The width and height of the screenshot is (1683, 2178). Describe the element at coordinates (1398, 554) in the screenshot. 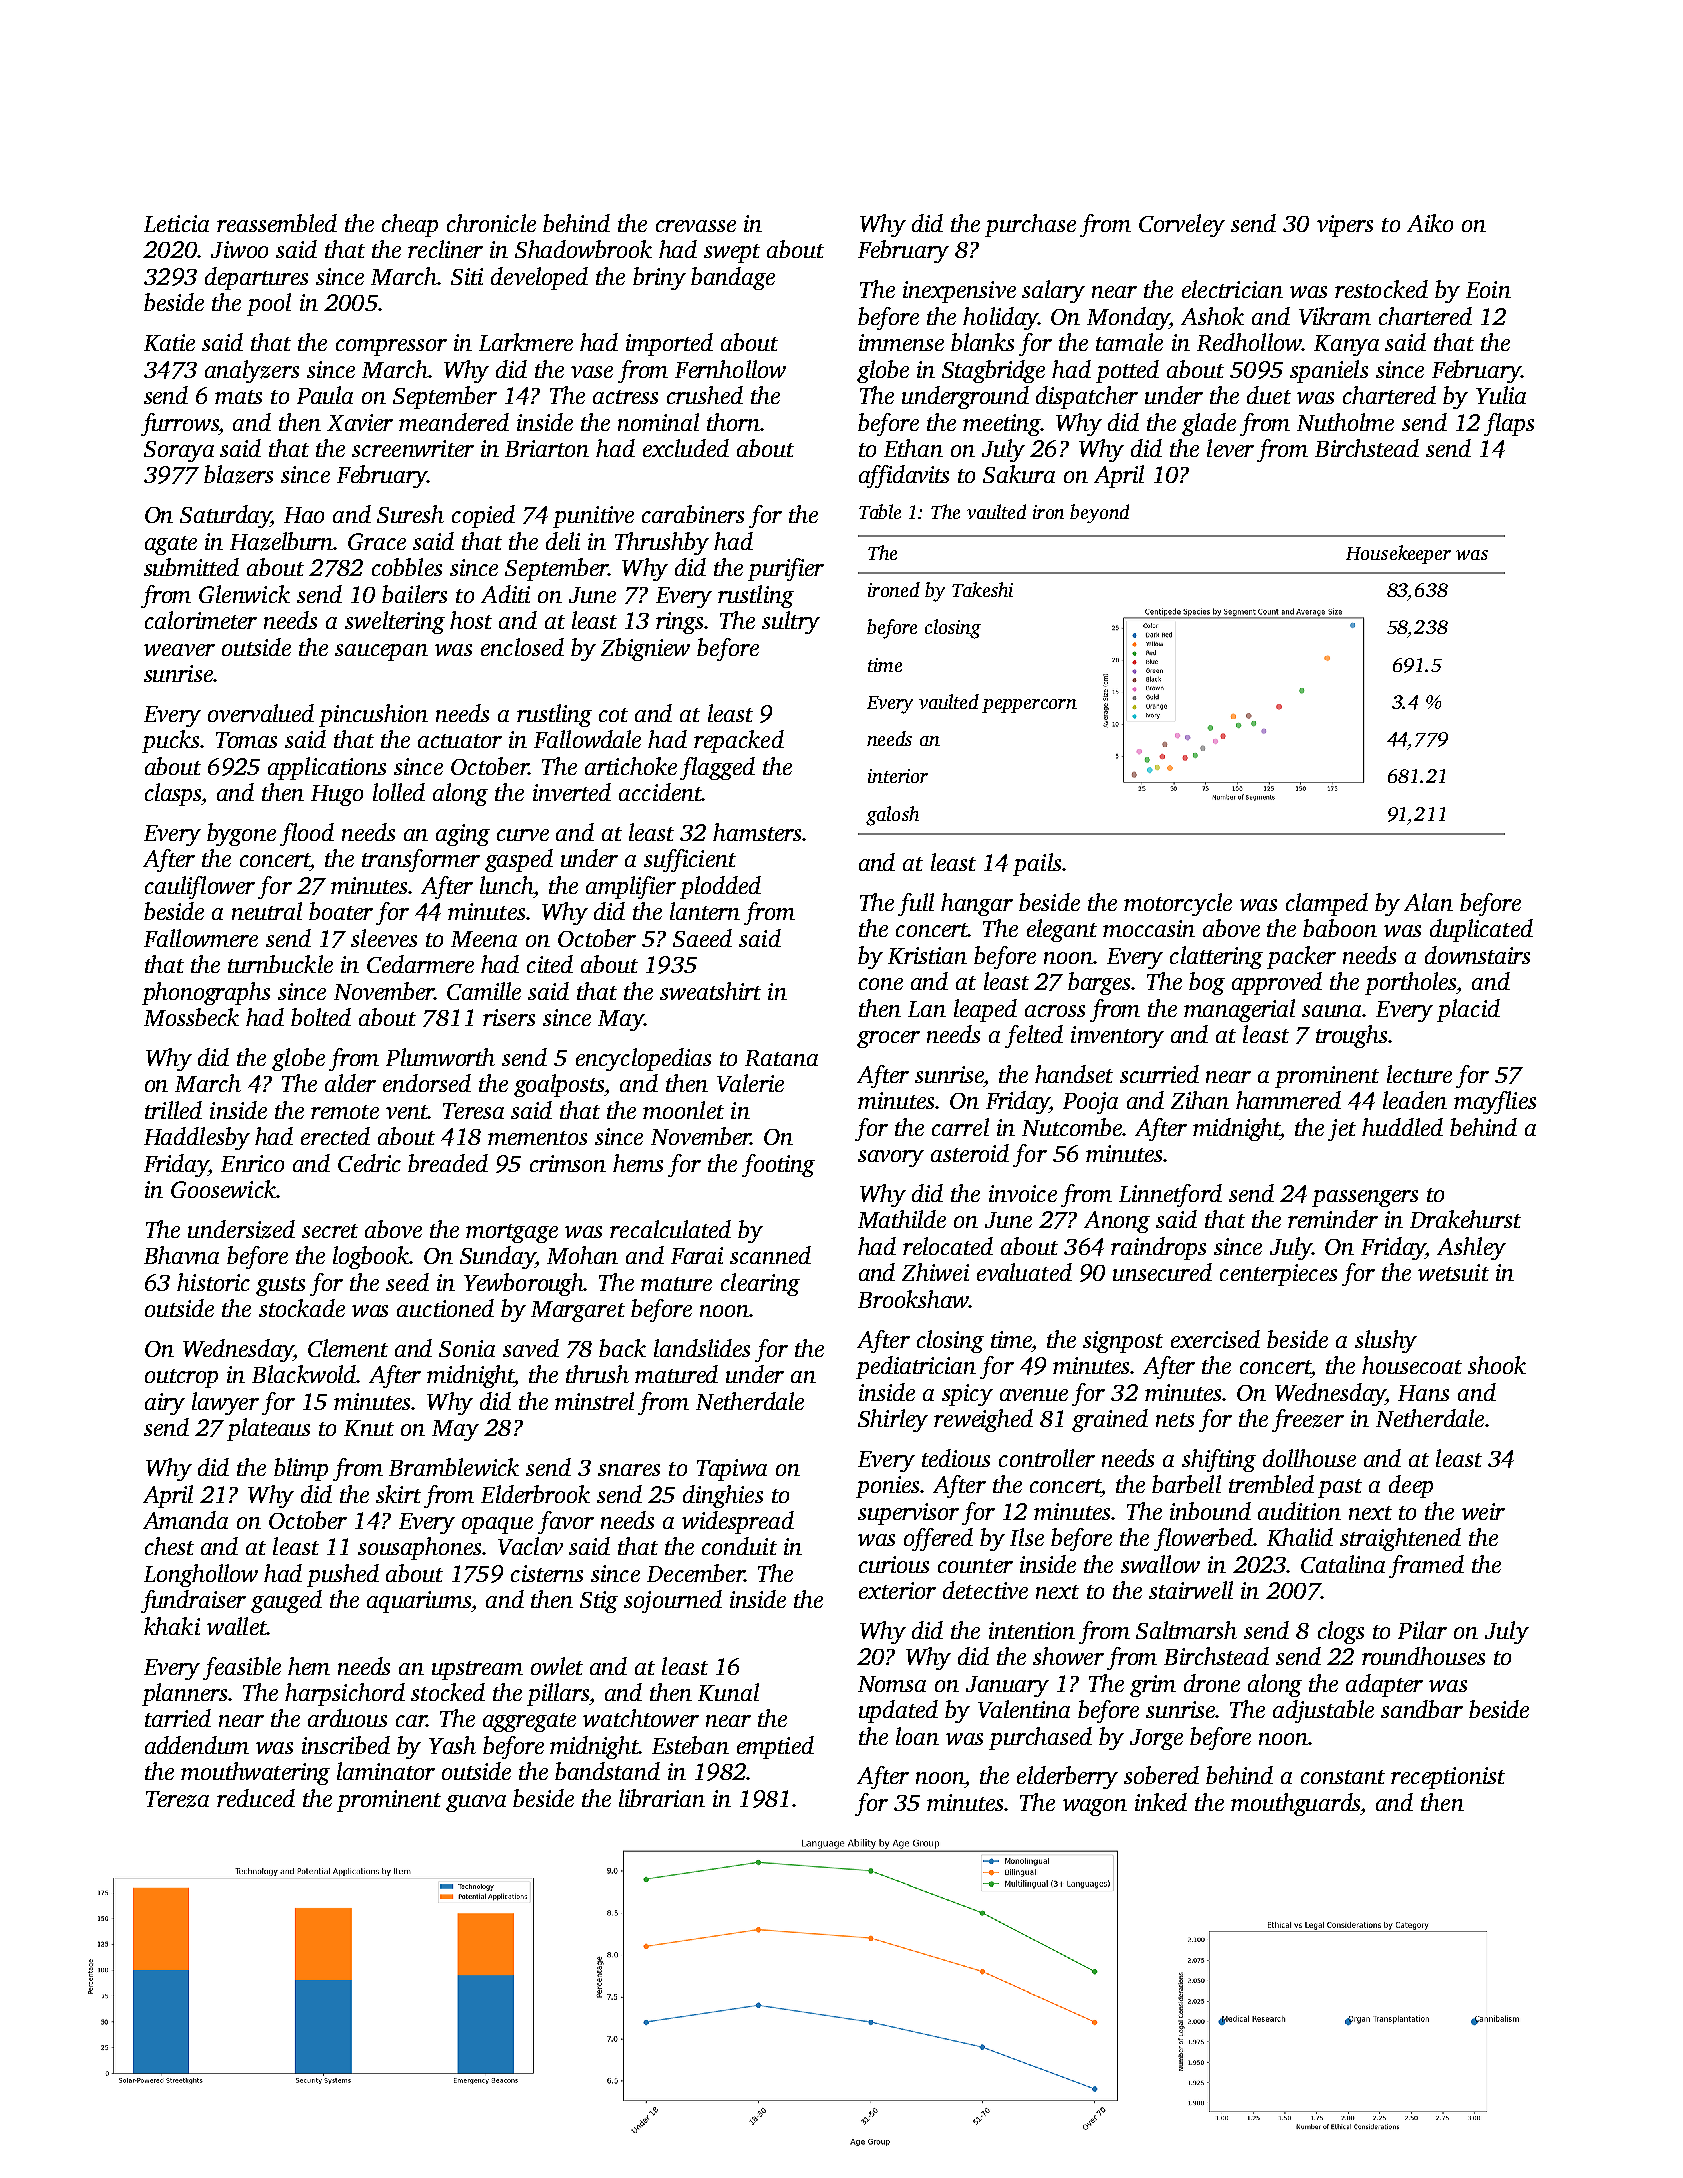

I see `Housekeeper` at that location.
